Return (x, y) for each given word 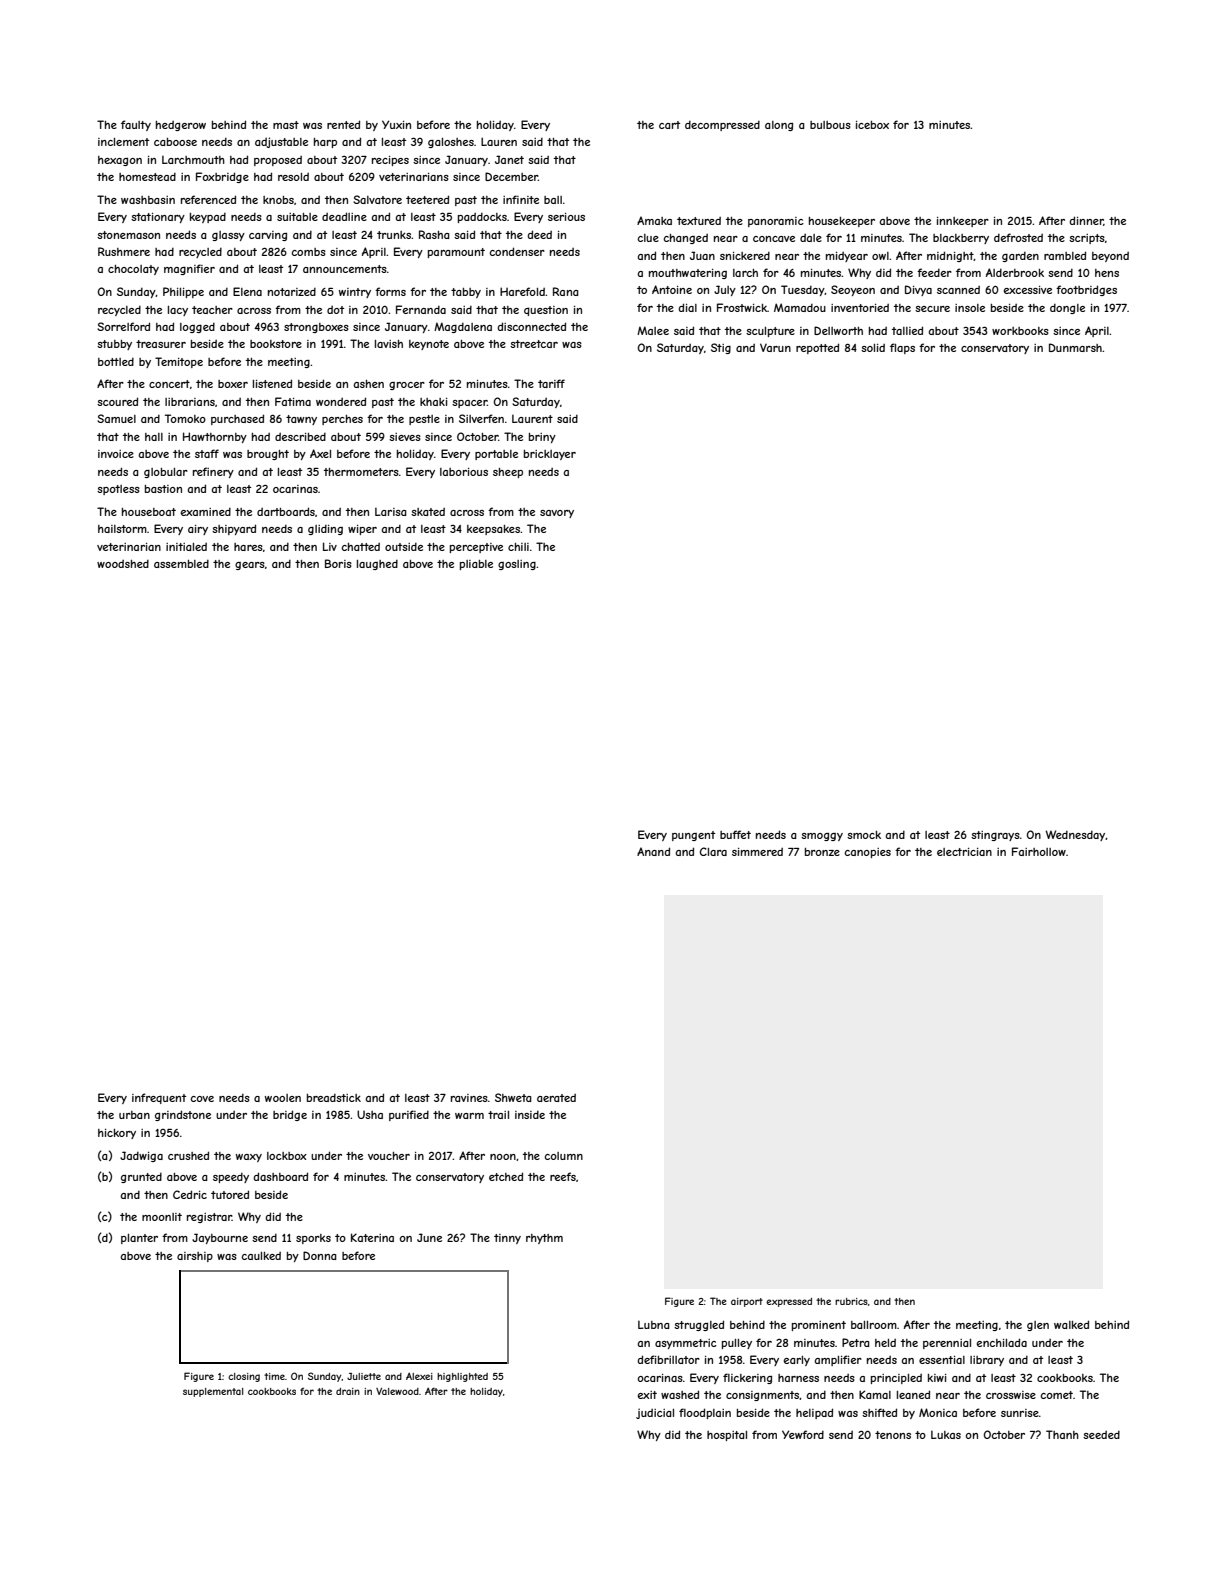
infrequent (159, 1098)
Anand (653, 851)
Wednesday (1075, 835)
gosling (517, 565)
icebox (872, 125)
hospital (727, 1436)
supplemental (213, 1392)
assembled (181, 564)
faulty (136, 125)
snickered (745, 256)
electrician (964, 852)
